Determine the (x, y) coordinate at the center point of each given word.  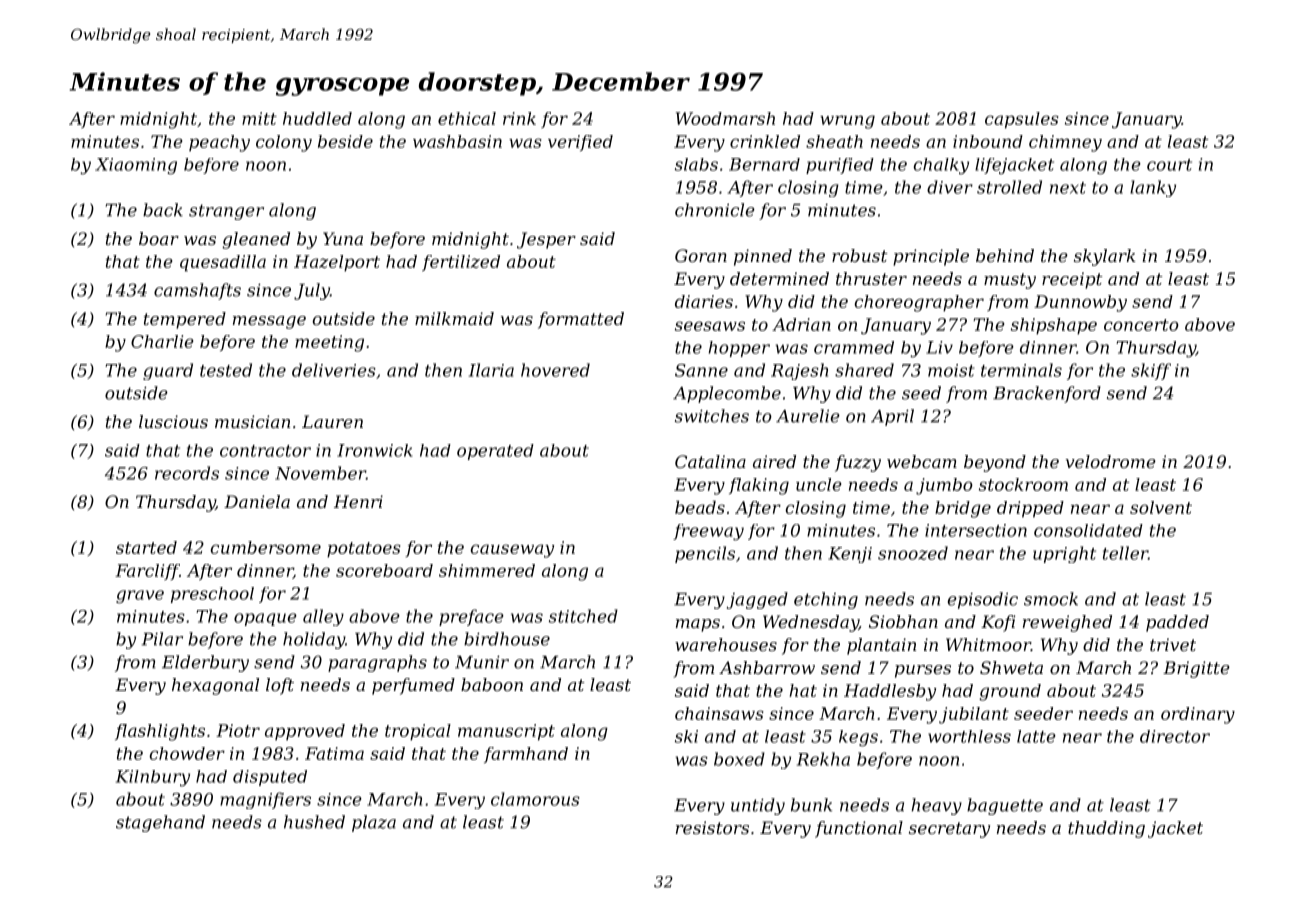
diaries (704, 301)
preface (471, 617)
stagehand (160, 823)
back (163, 210)
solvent (1161, 507)
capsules (1022, 120)
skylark (1105, 257)
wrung (847, 122)
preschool (212, 595)
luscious (173, 421)
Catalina (710, 461)
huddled (317, 118)
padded (1177, 623)
